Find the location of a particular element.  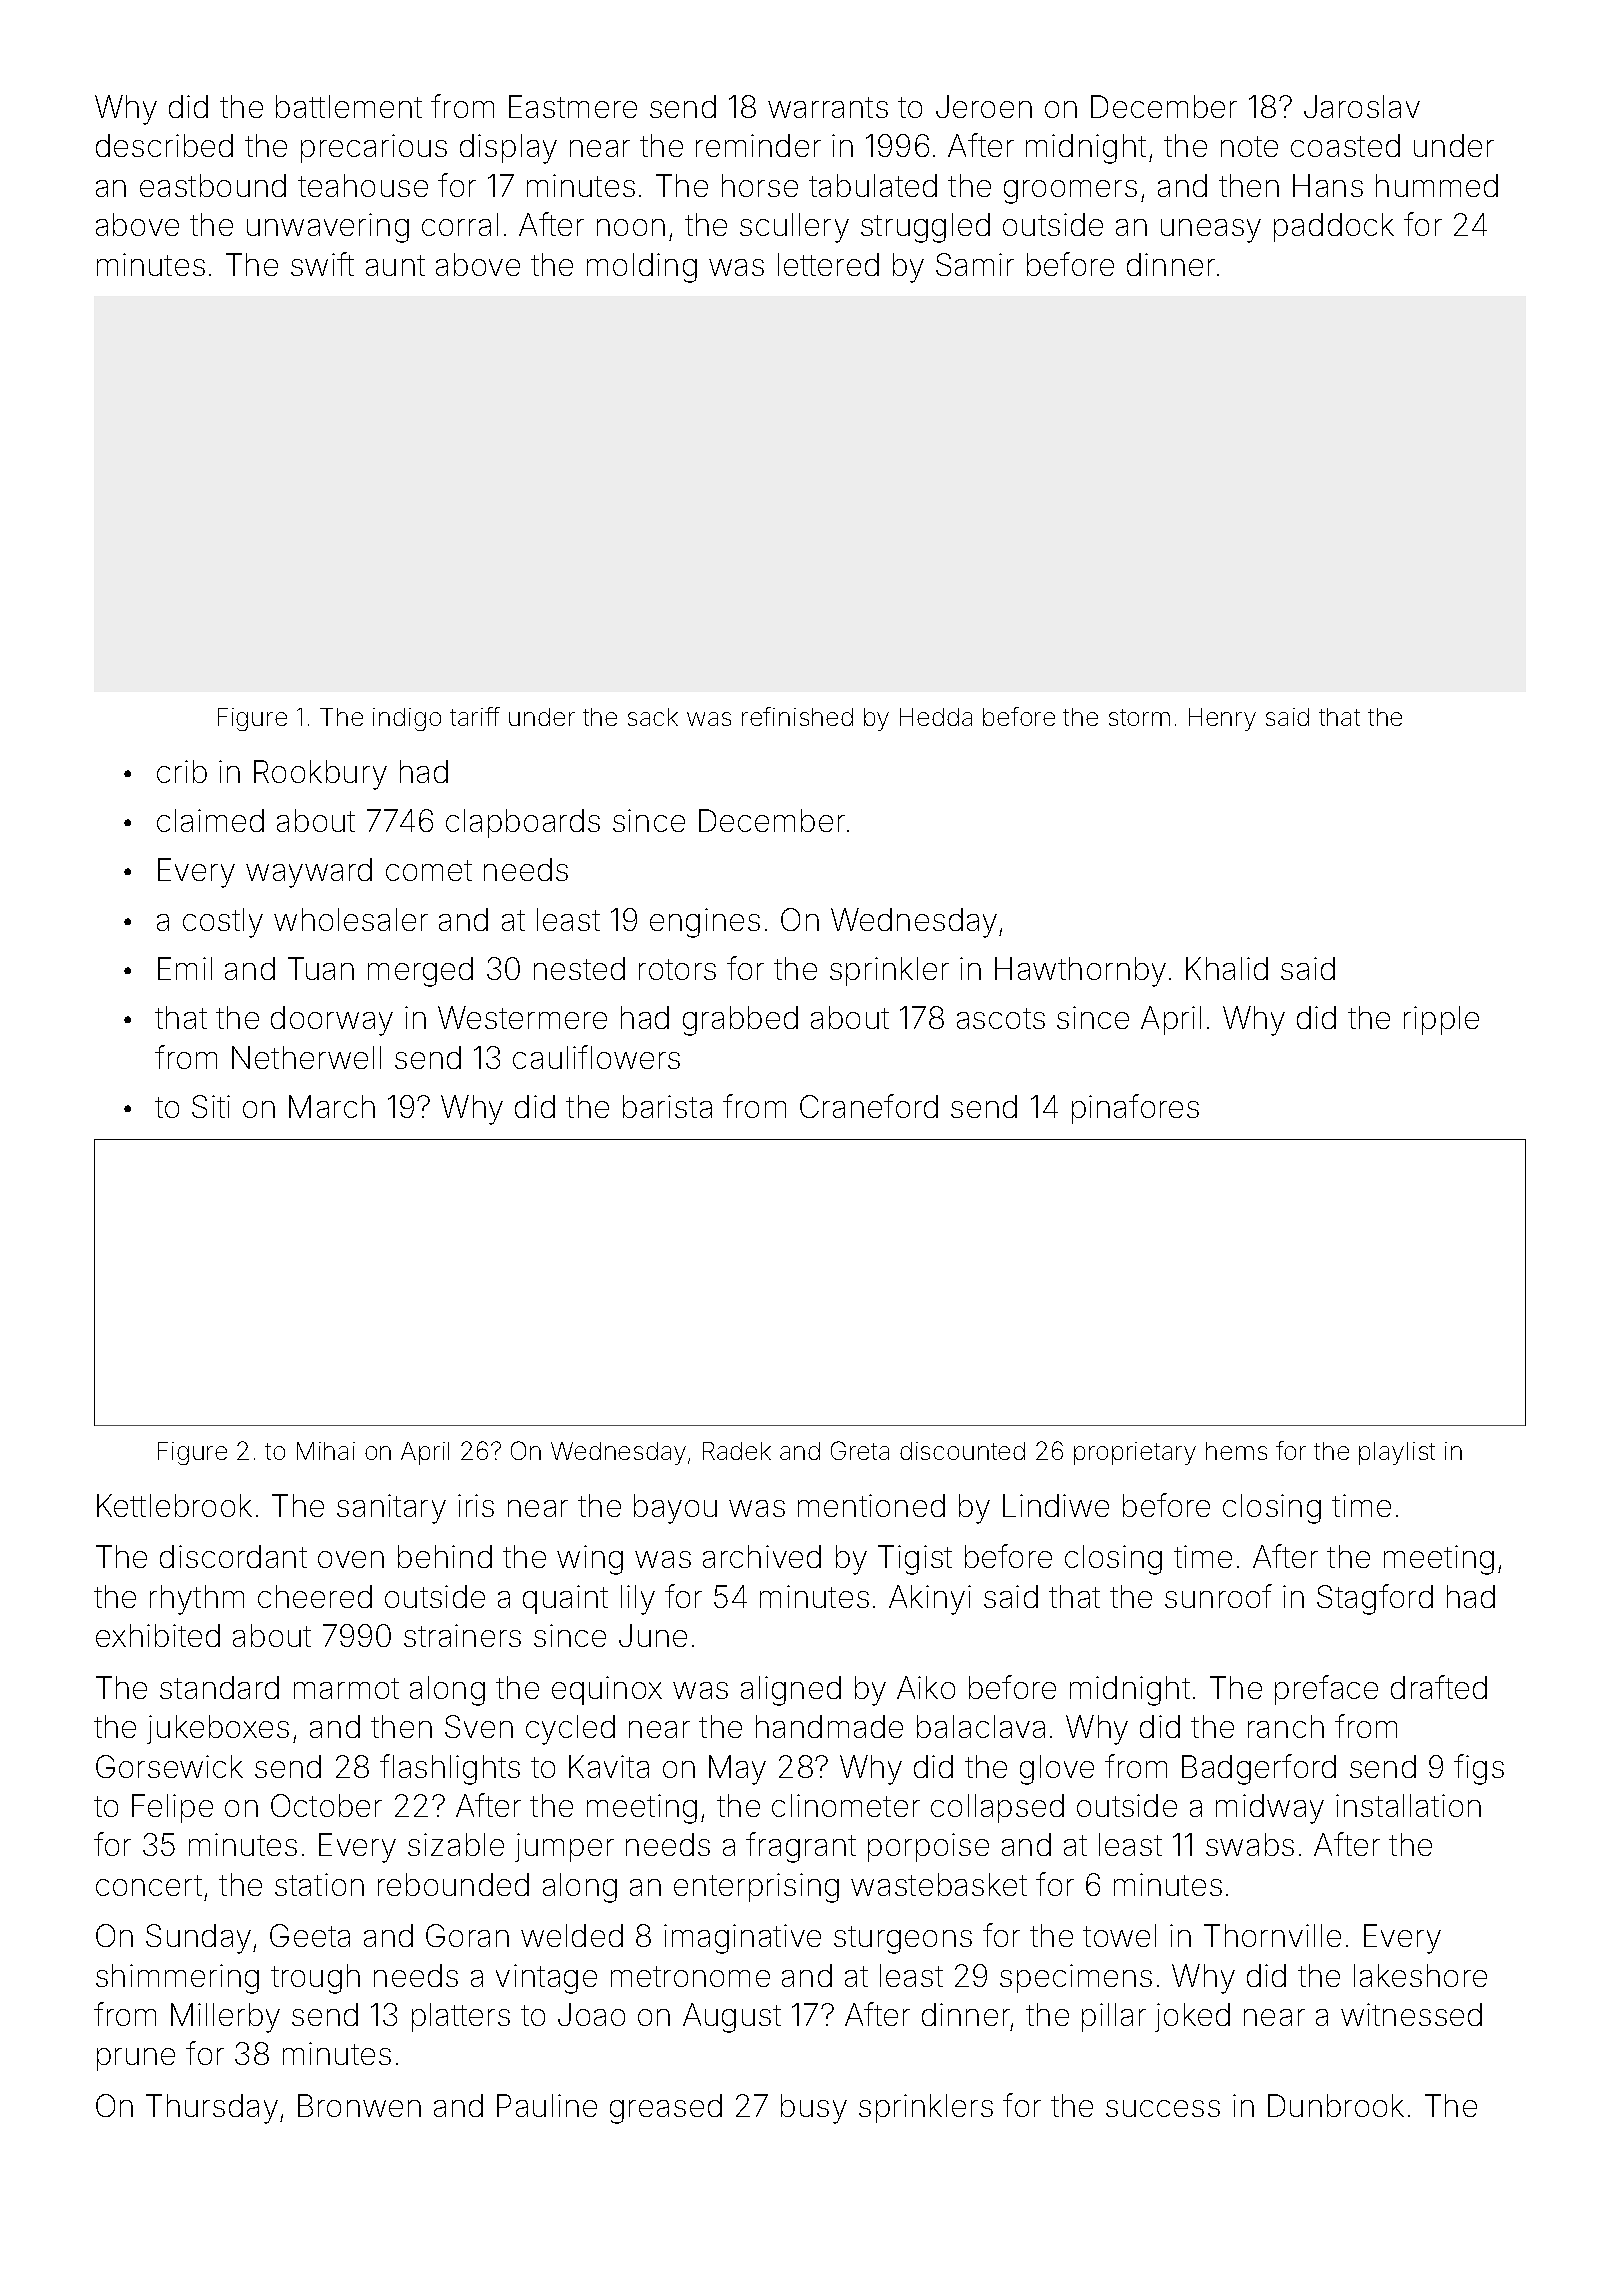

playlist is located at coordinates (1397, 1453).
